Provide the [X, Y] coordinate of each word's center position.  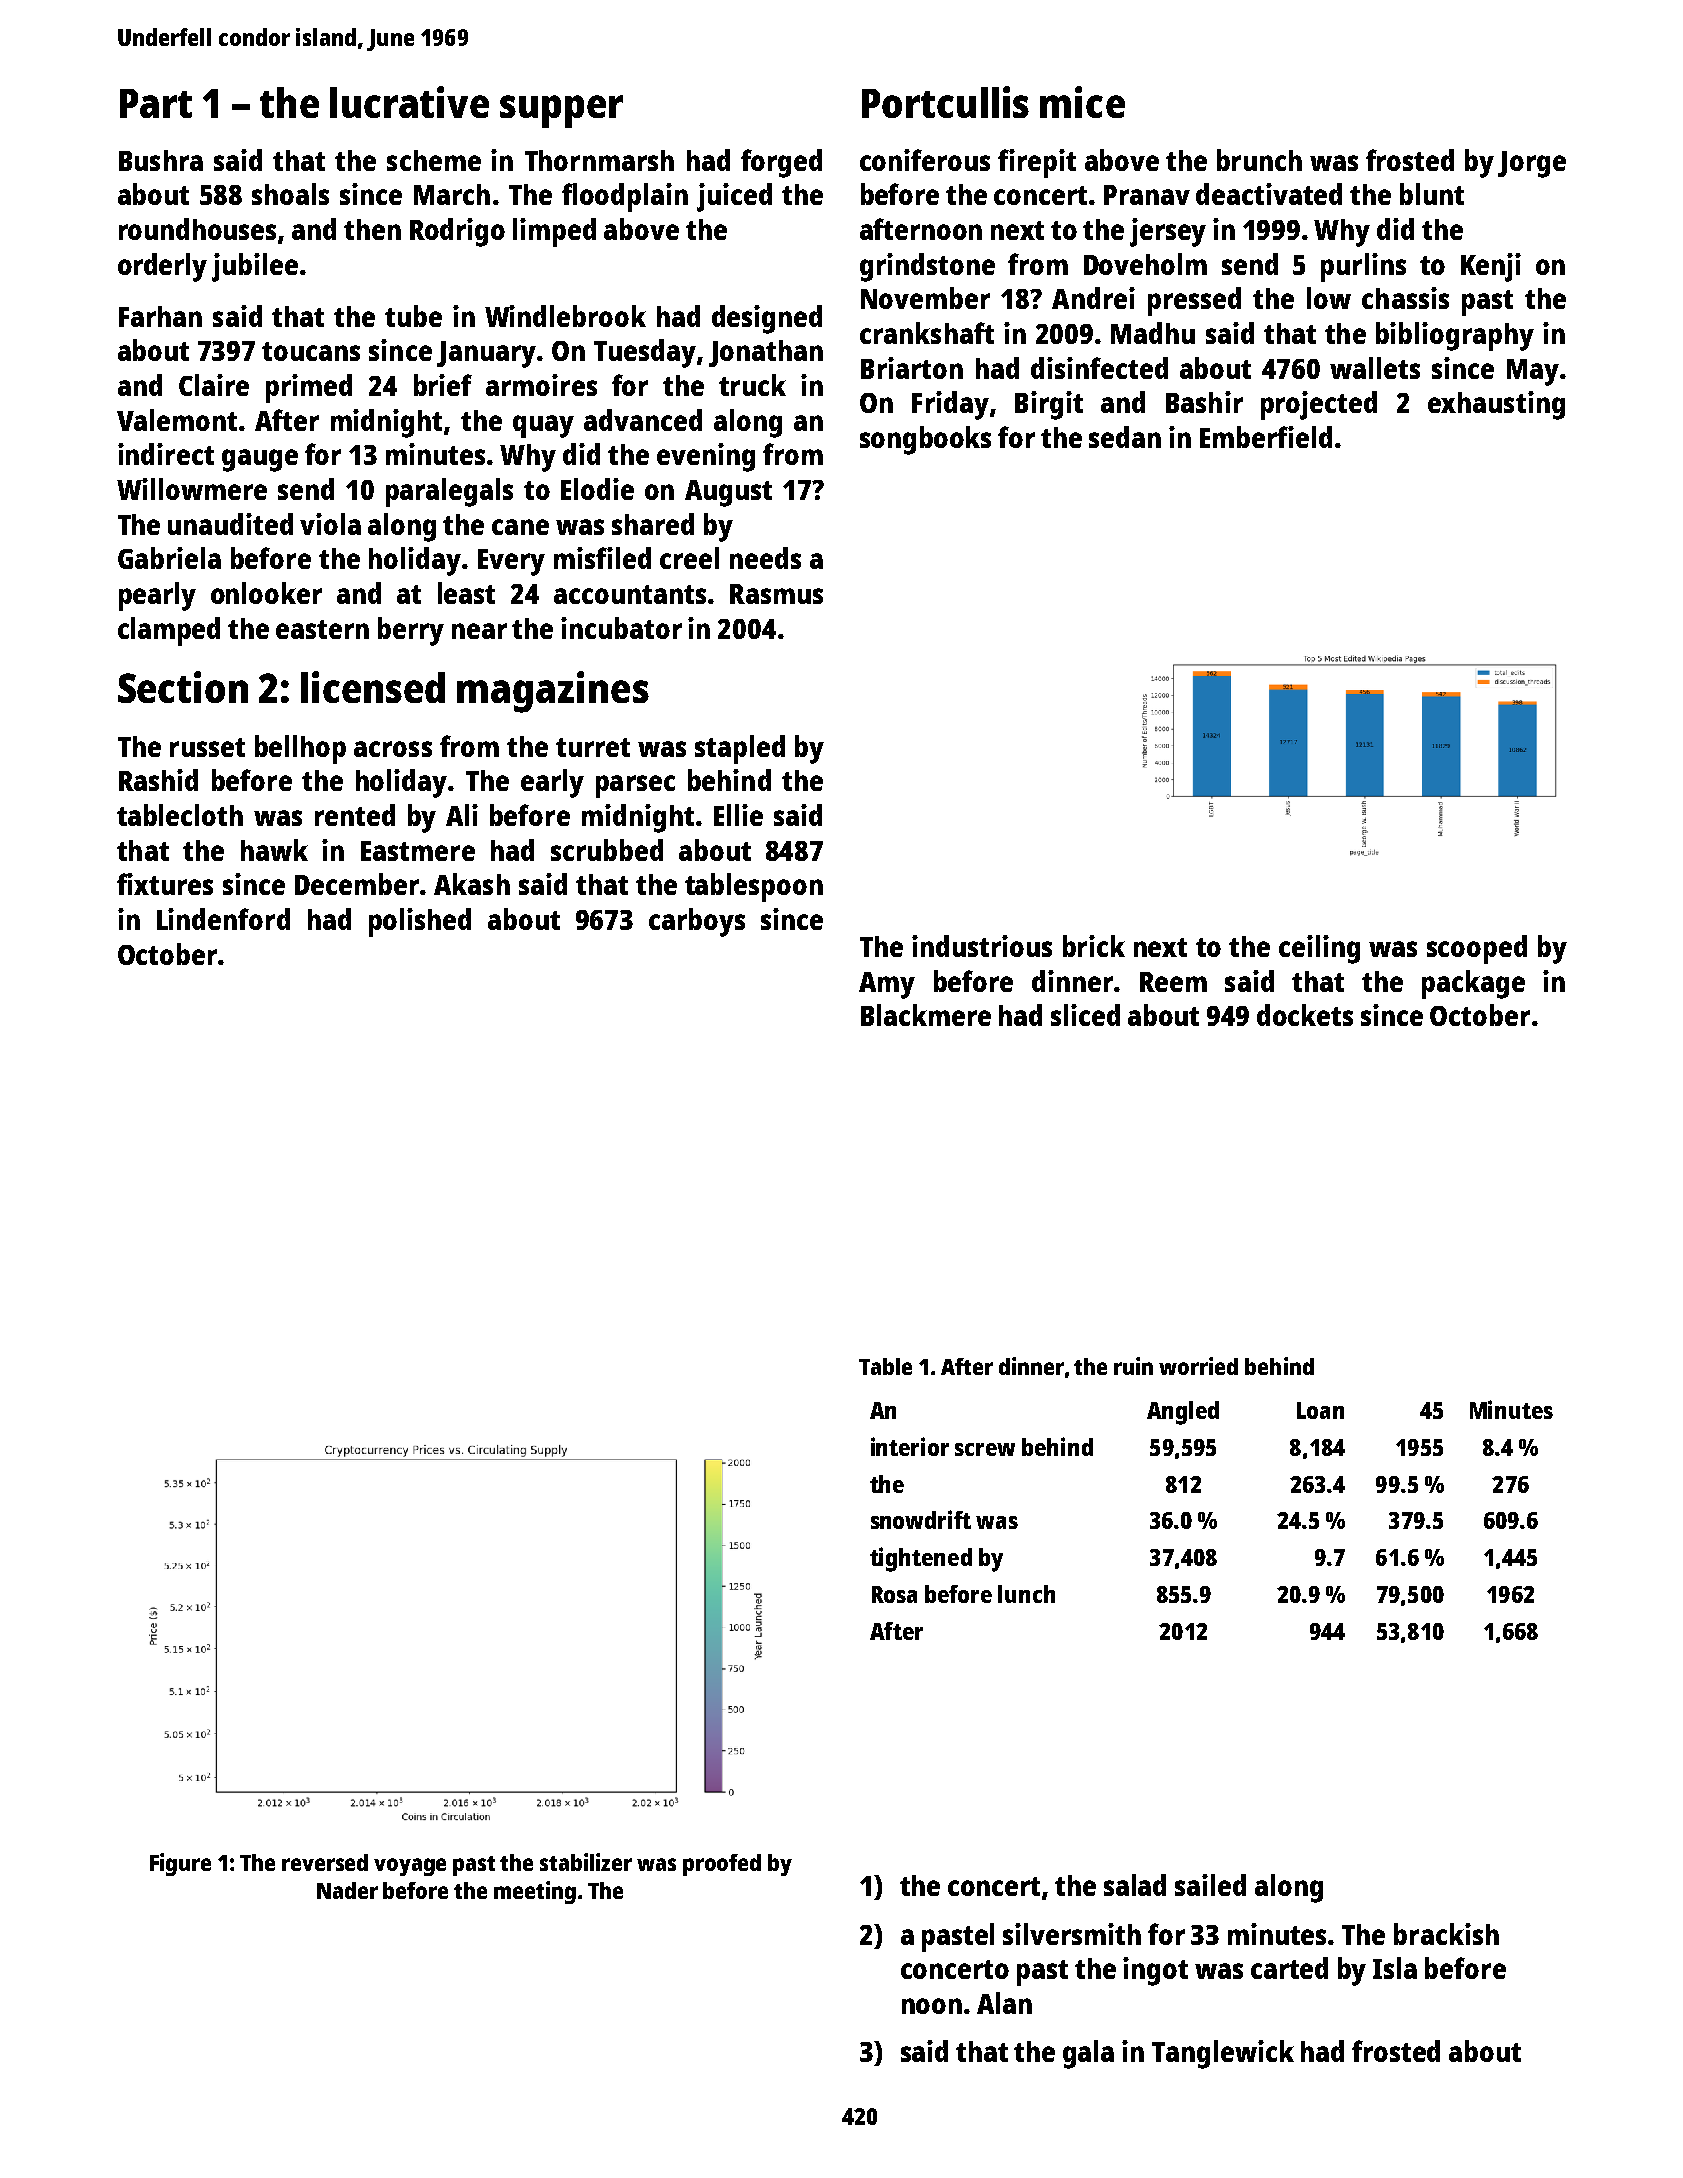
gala [1088, 2054]
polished [420, 922]
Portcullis [945, 102]
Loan [1320, 1410]
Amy [887, 985]
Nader [347, 1890]
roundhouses [197, 229]
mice [1082, 102]
